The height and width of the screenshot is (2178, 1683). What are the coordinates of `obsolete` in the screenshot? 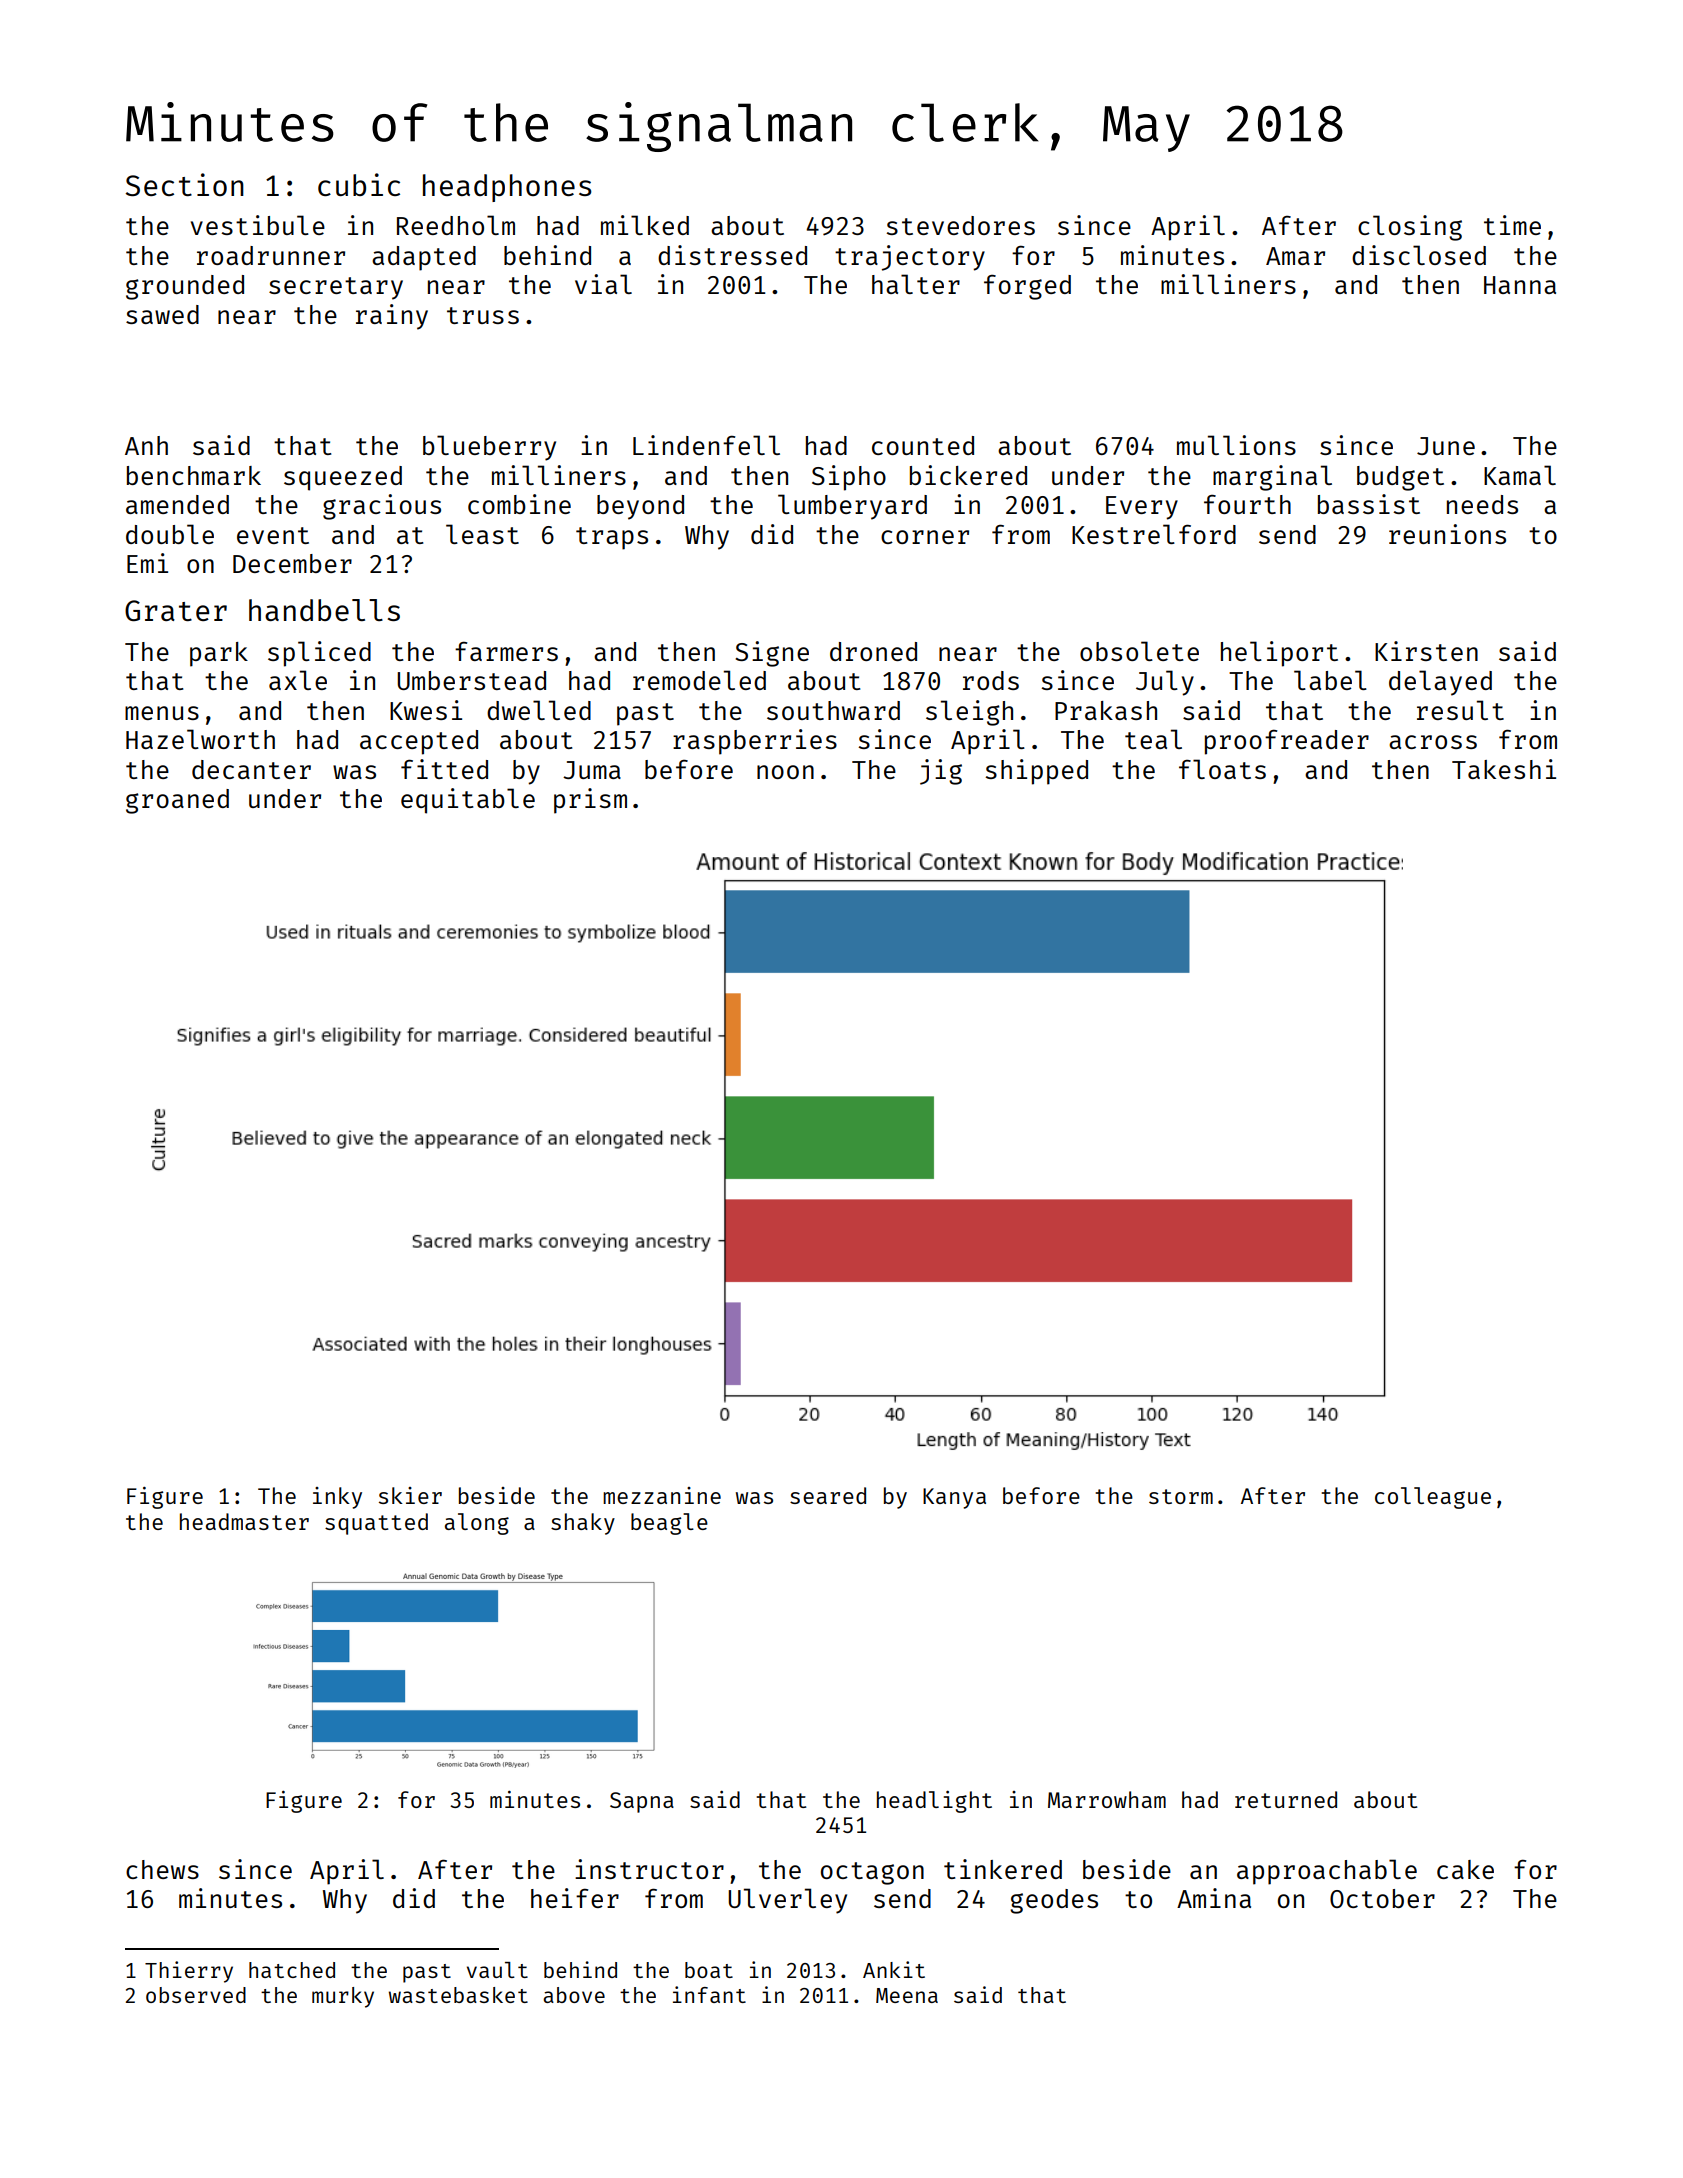 It's located at (1139, 651).
